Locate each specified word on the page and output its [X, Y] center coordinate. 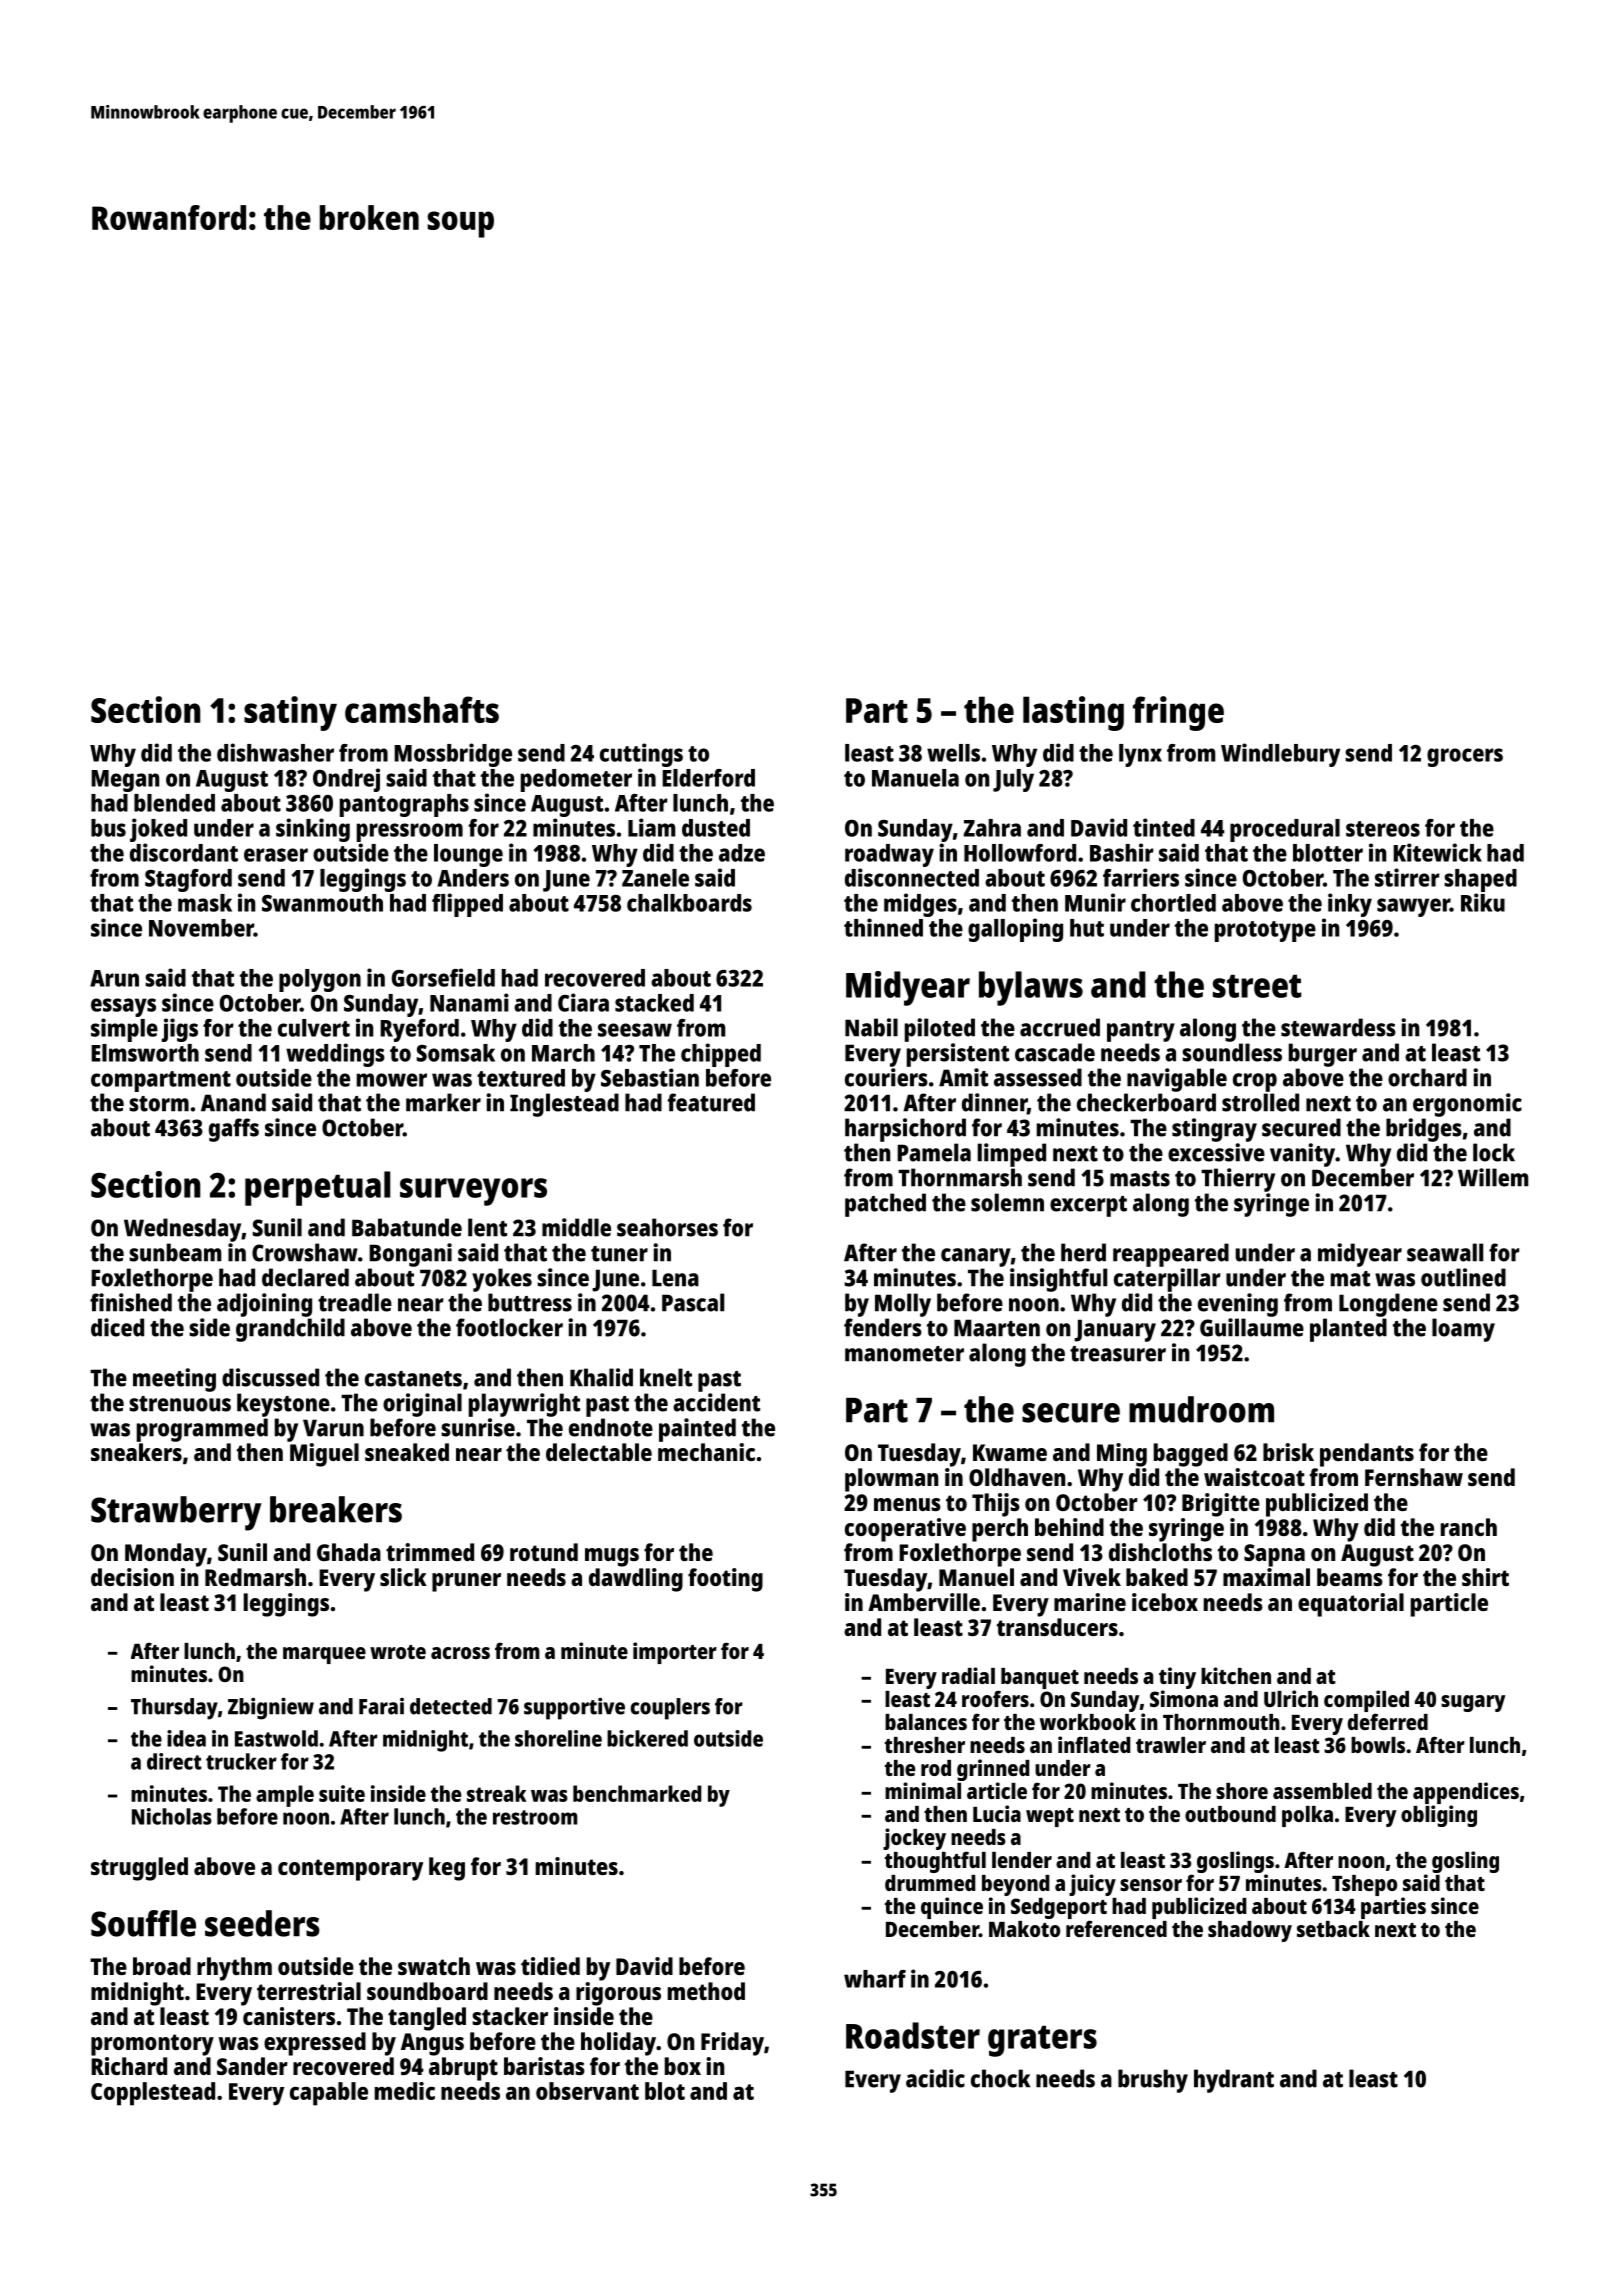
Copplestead [153, 2094]
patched [885, 1205]
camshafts [422, 709]
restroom [535, 1817]
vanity [1302, 1155]
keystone [283, 1405]
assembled [1322, 1791]
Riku [1483, 902]
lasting [1073, 713]
